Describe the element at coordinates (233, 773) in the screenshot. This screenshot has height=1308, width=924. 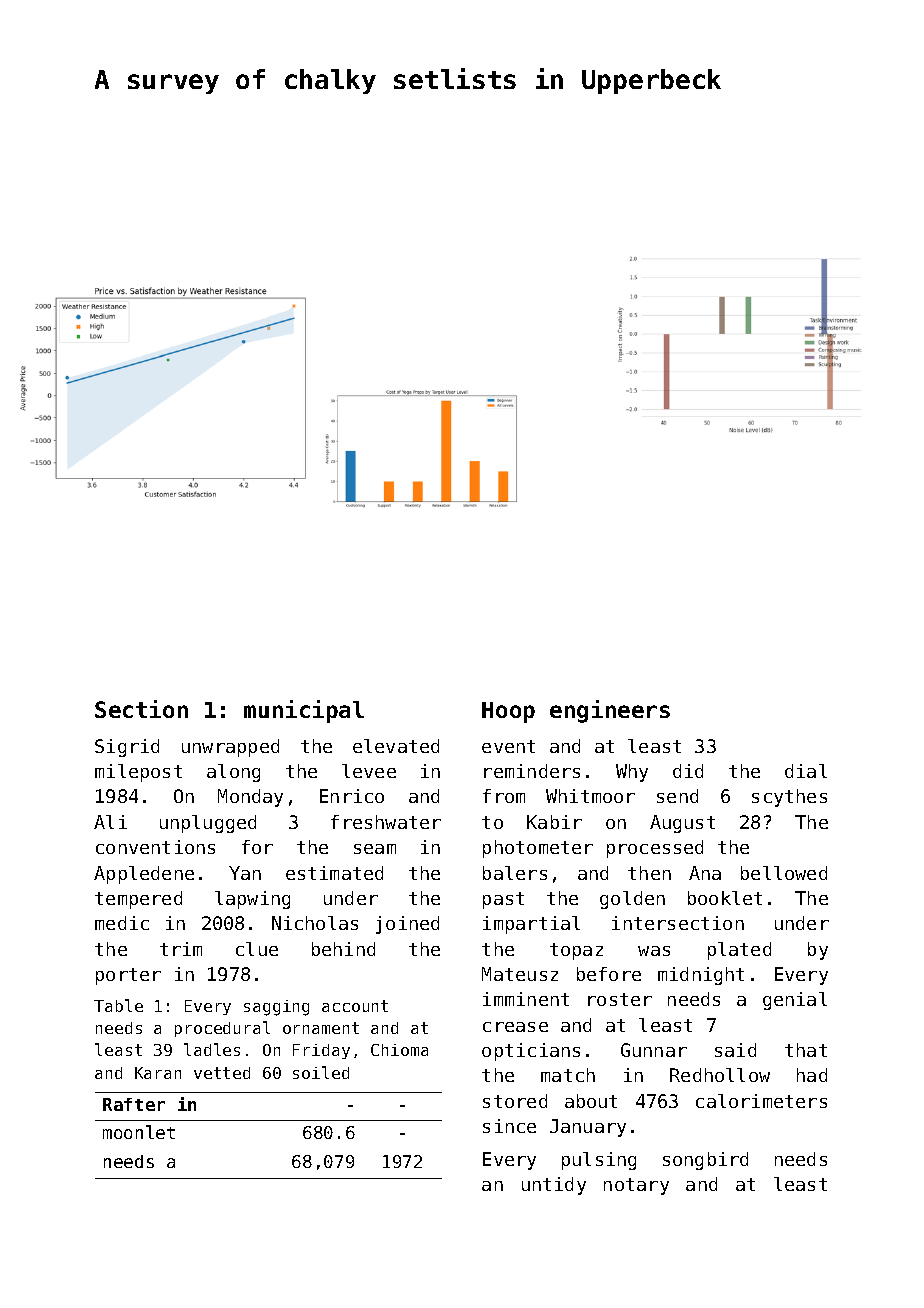
I see `along` at that location.
